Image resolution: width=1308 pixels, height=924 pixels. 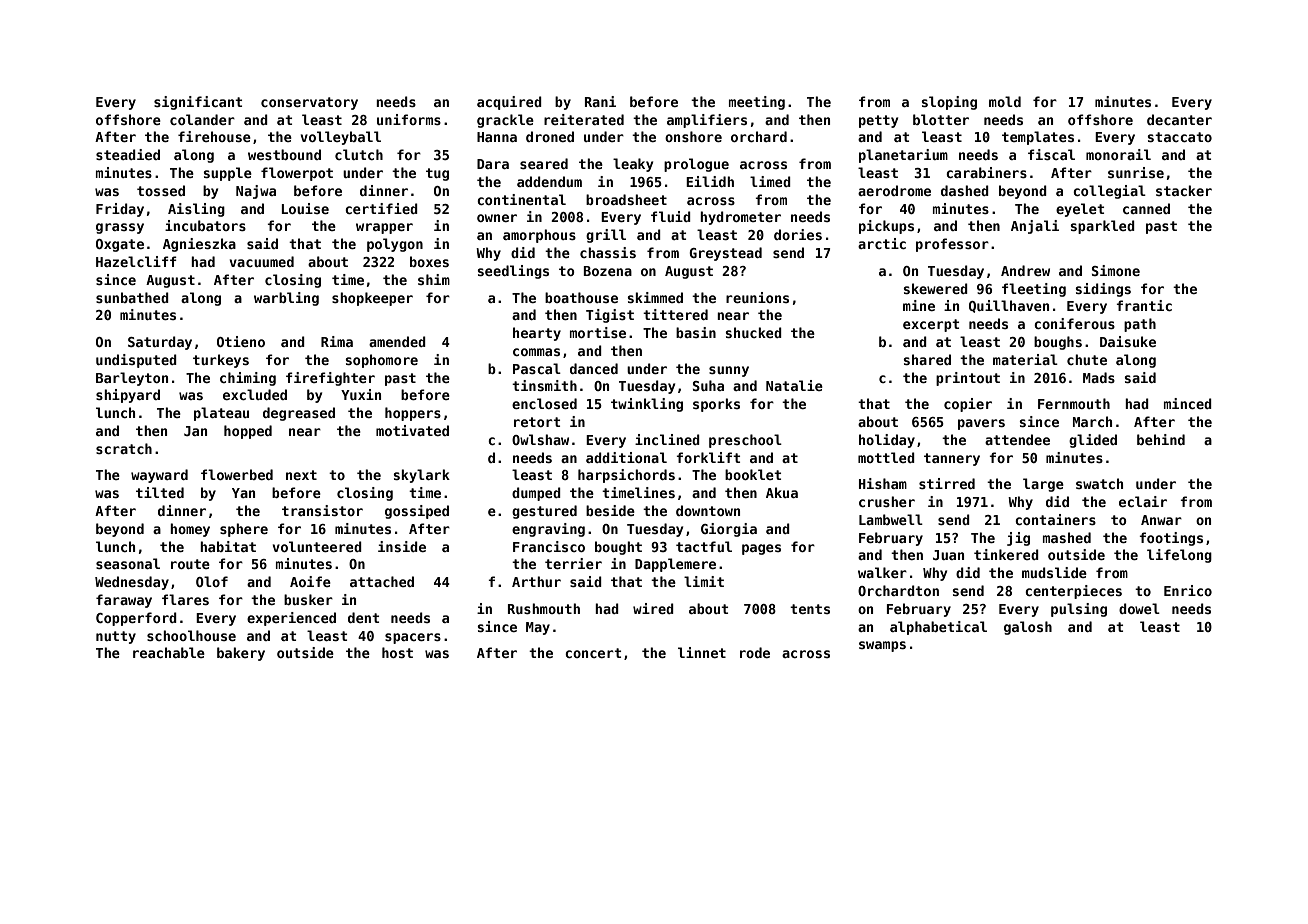 What do you see at coordinates (952, 459) in the document?
I see `tannery` at bounding box center [952, 459].
